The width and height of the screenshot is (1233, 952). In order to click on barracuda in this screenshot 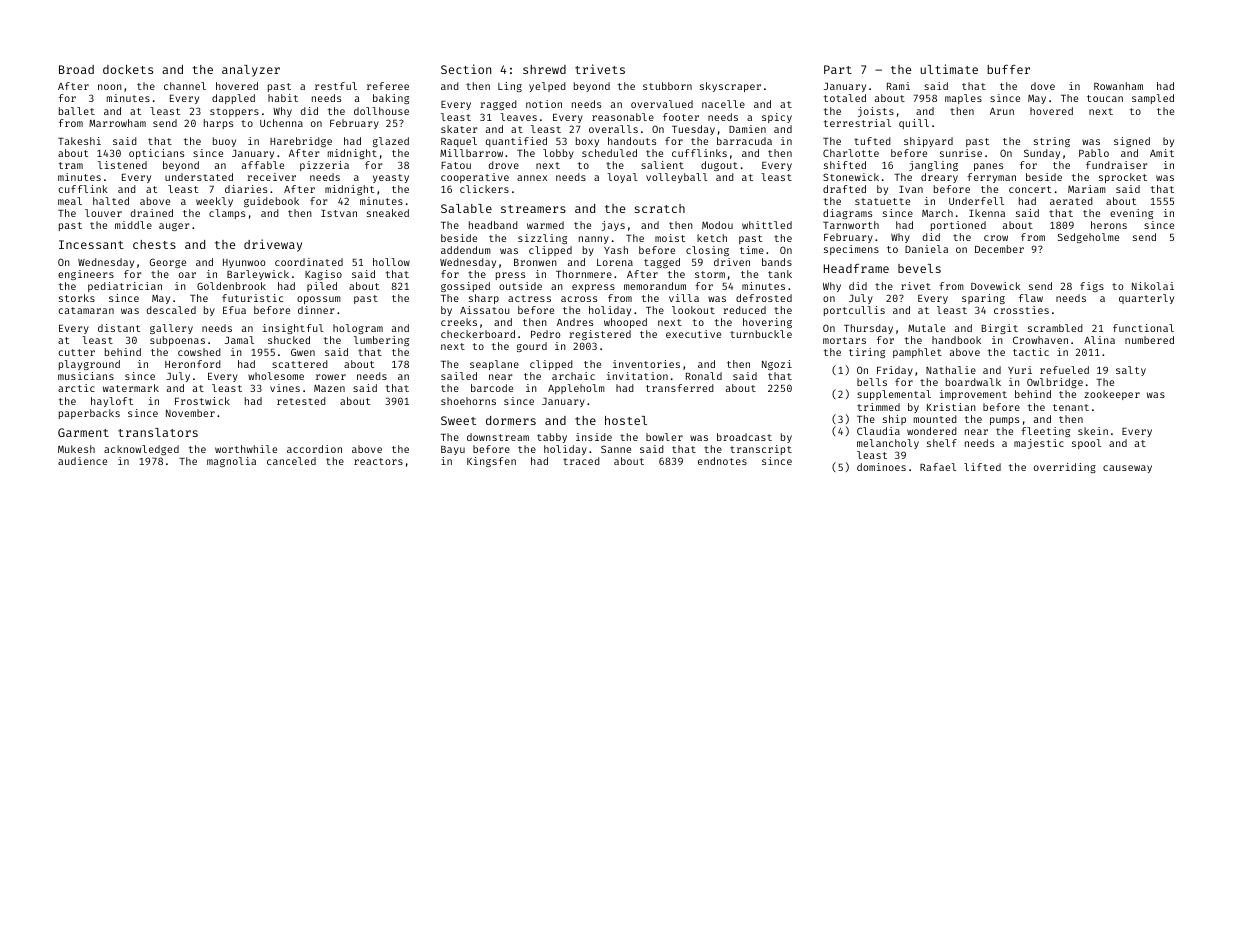, I will do `click(744, 141)`.
